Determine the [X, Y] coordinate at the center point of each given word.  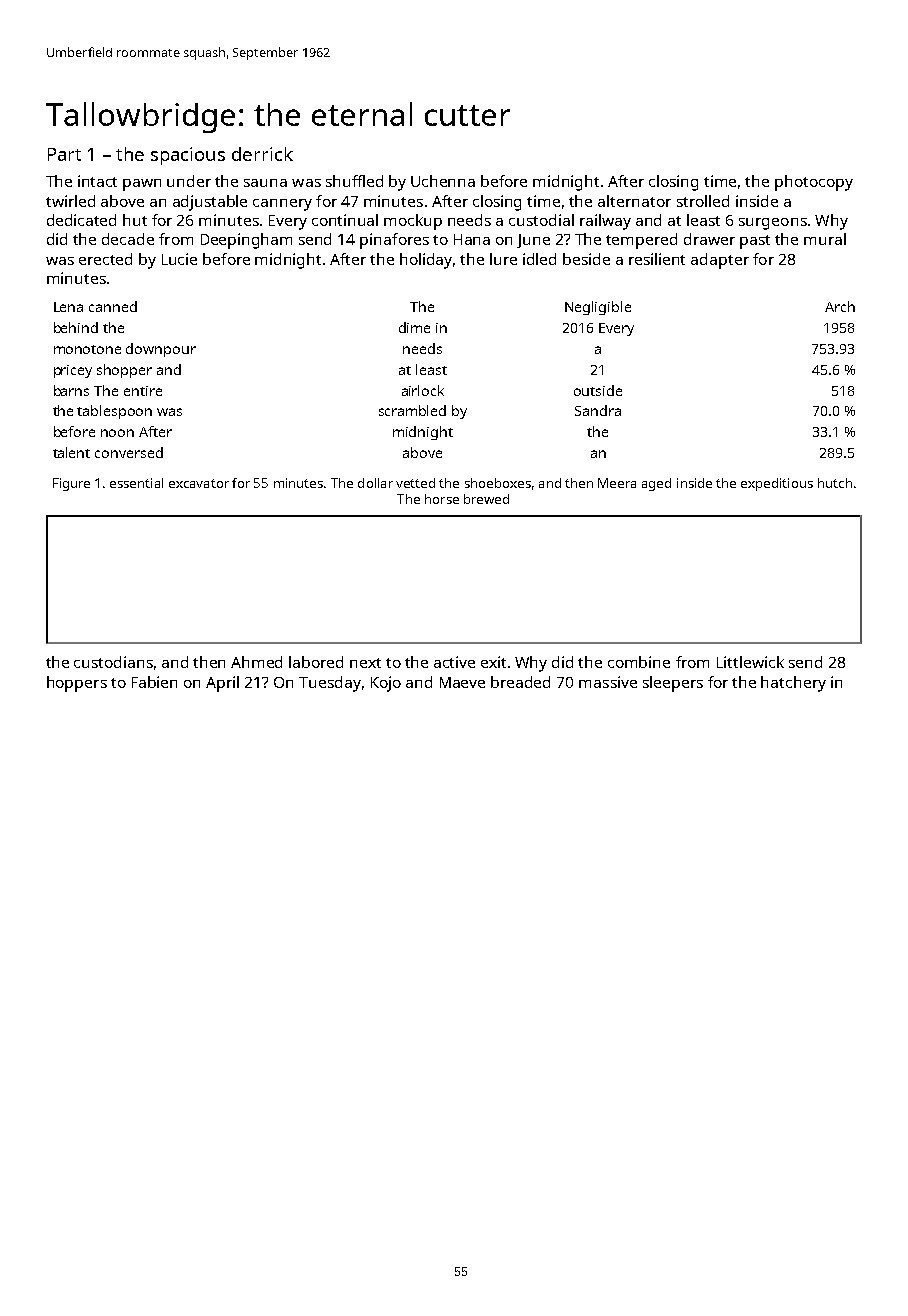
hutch [835, 483]
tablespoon [114, 412]
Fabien [154, 682]
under [189, 181]
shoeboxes [498, 483]
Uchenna [443, 181]
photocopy [814, 183]
